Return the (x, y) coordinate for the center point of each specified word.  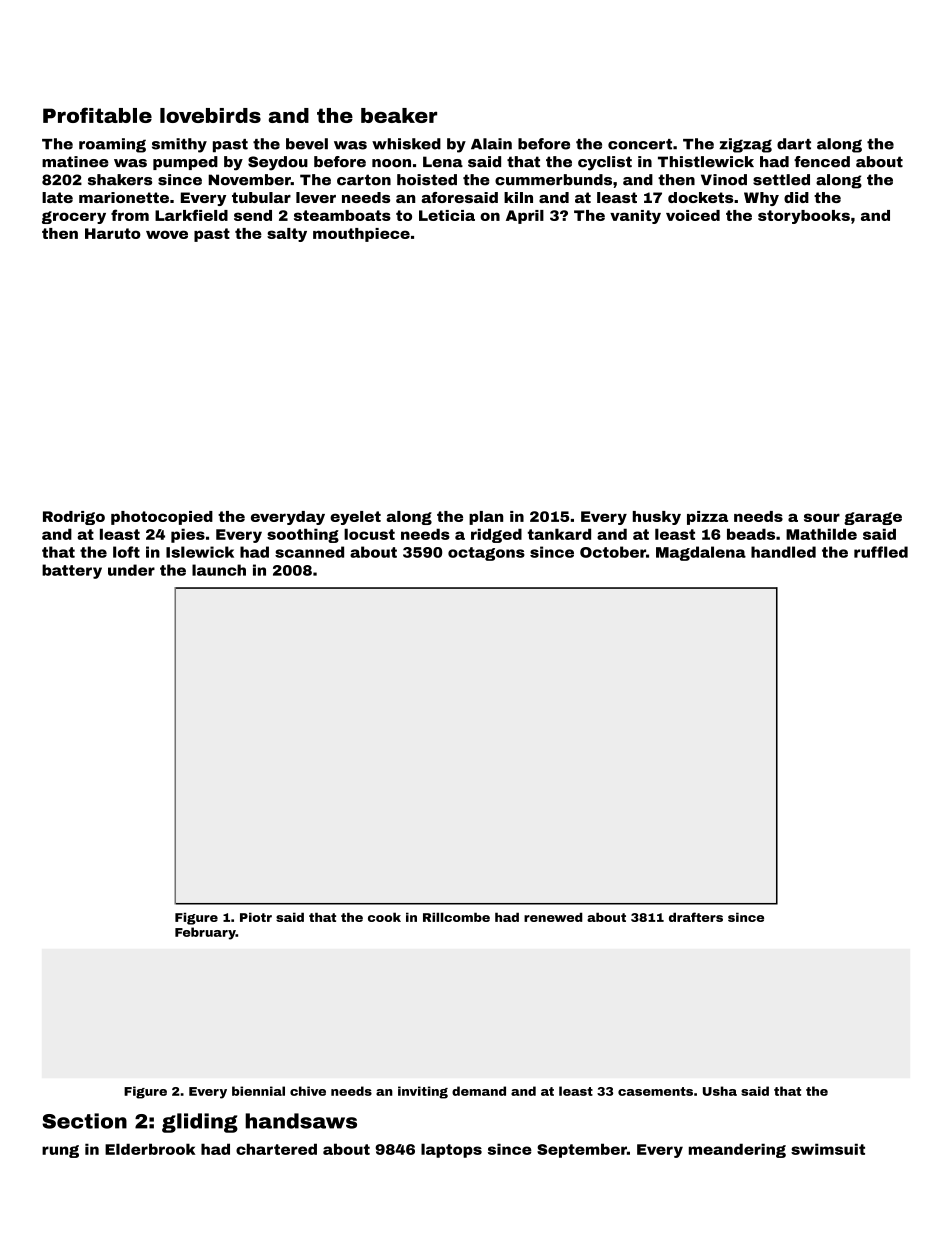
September (582, 1150)
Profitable (97, 115)
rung (60, 1151)
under (131, 570)
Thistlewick (706, 162)
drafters (696, 917)
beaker (399, 115)
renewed (553, 917)
